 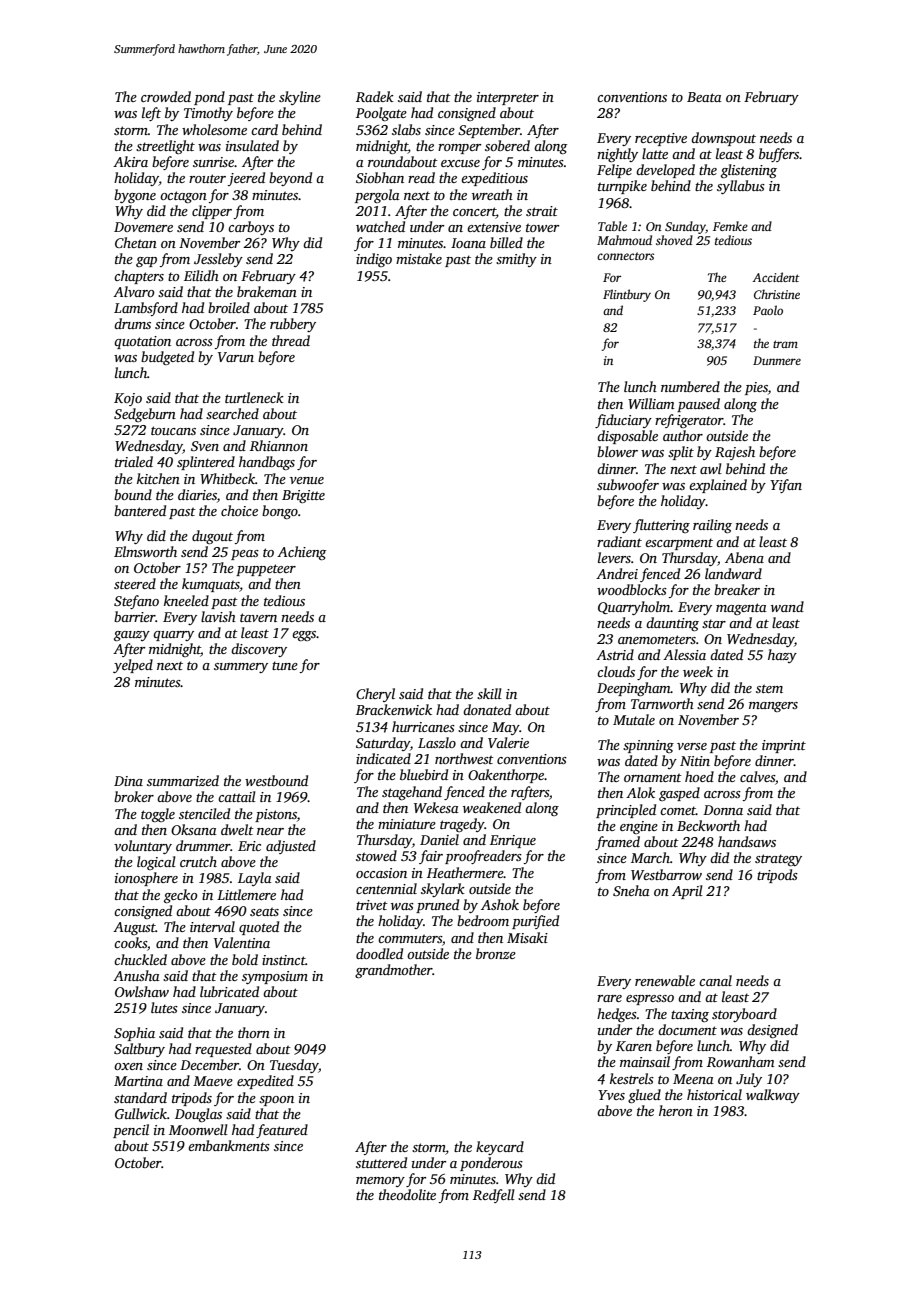 I want to click on Oakenthorpe, so click(x=506, y=776).
